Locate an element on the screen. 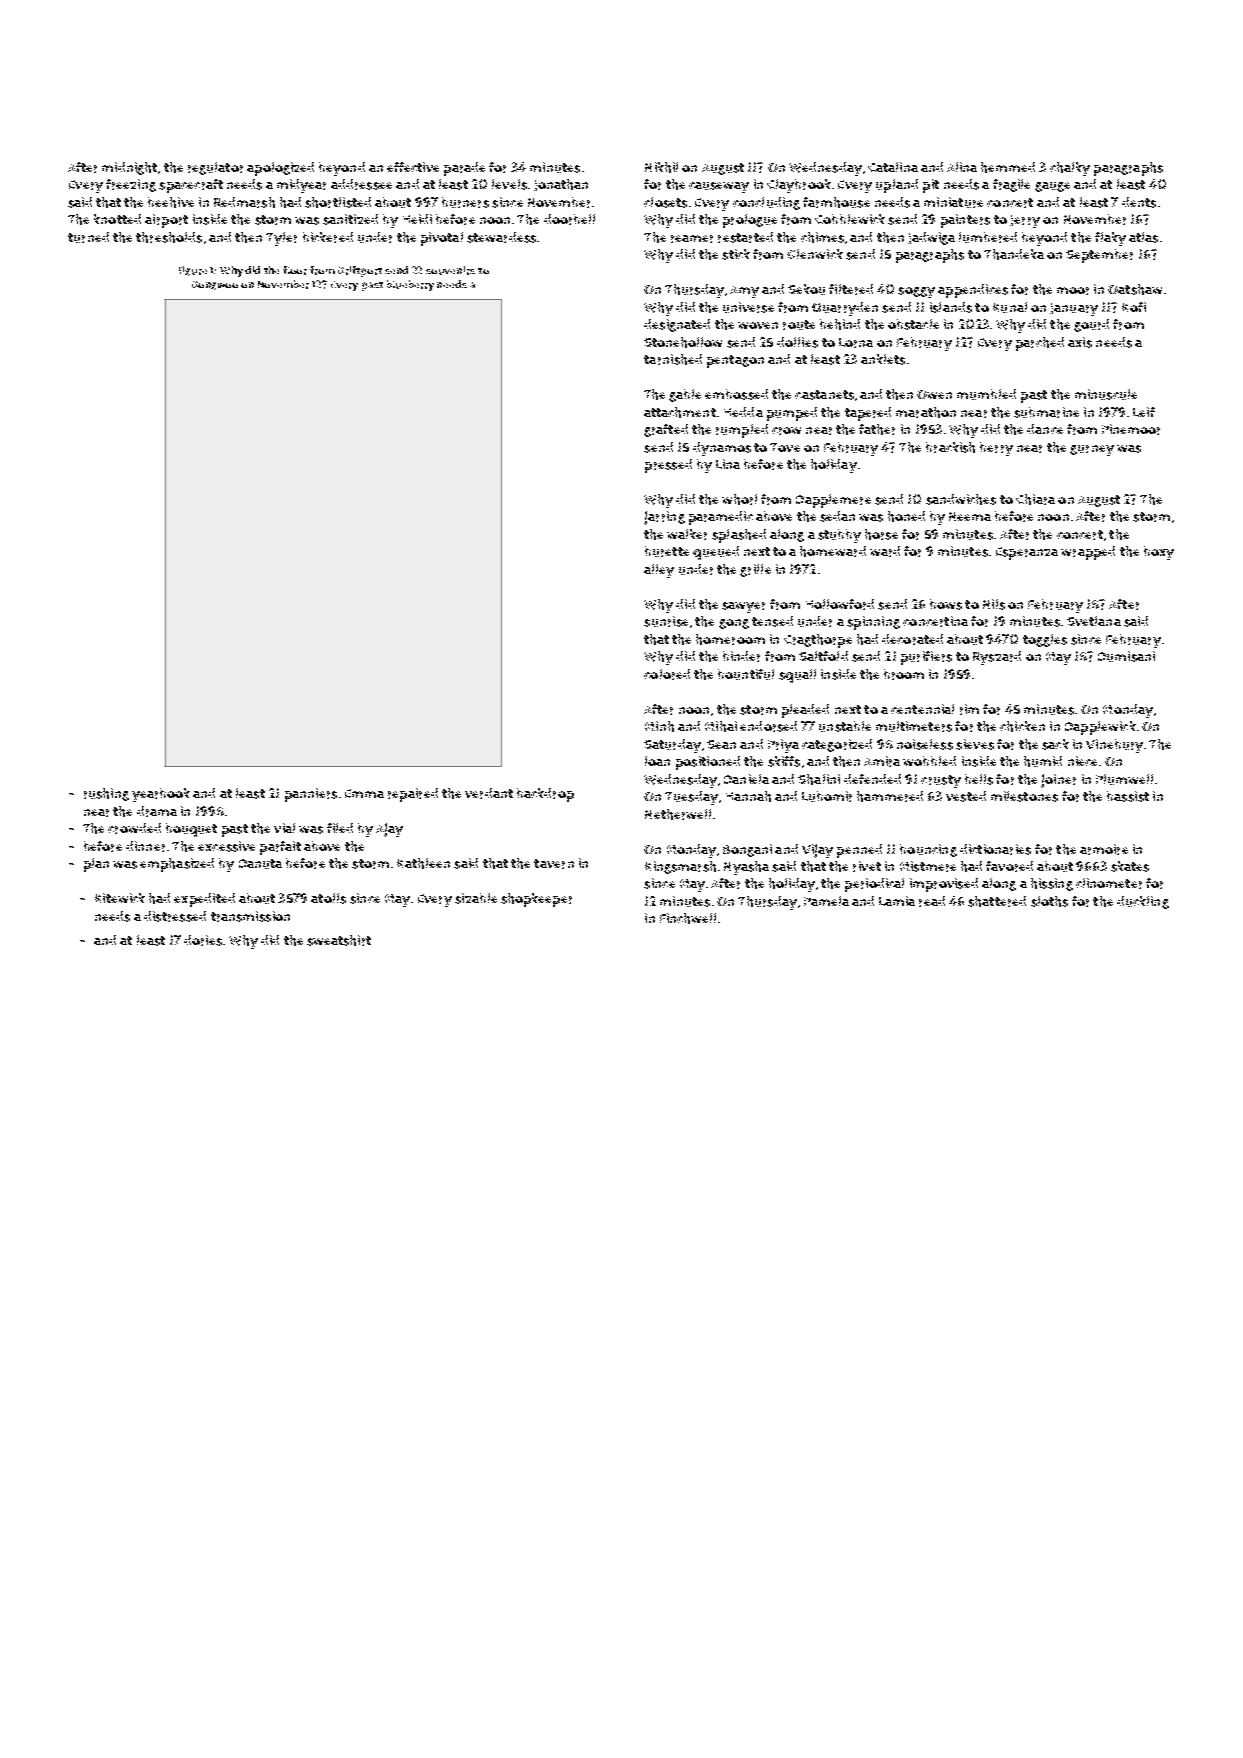 The image size is (1243, 1758). queued is located at coordinates (716, 553).
